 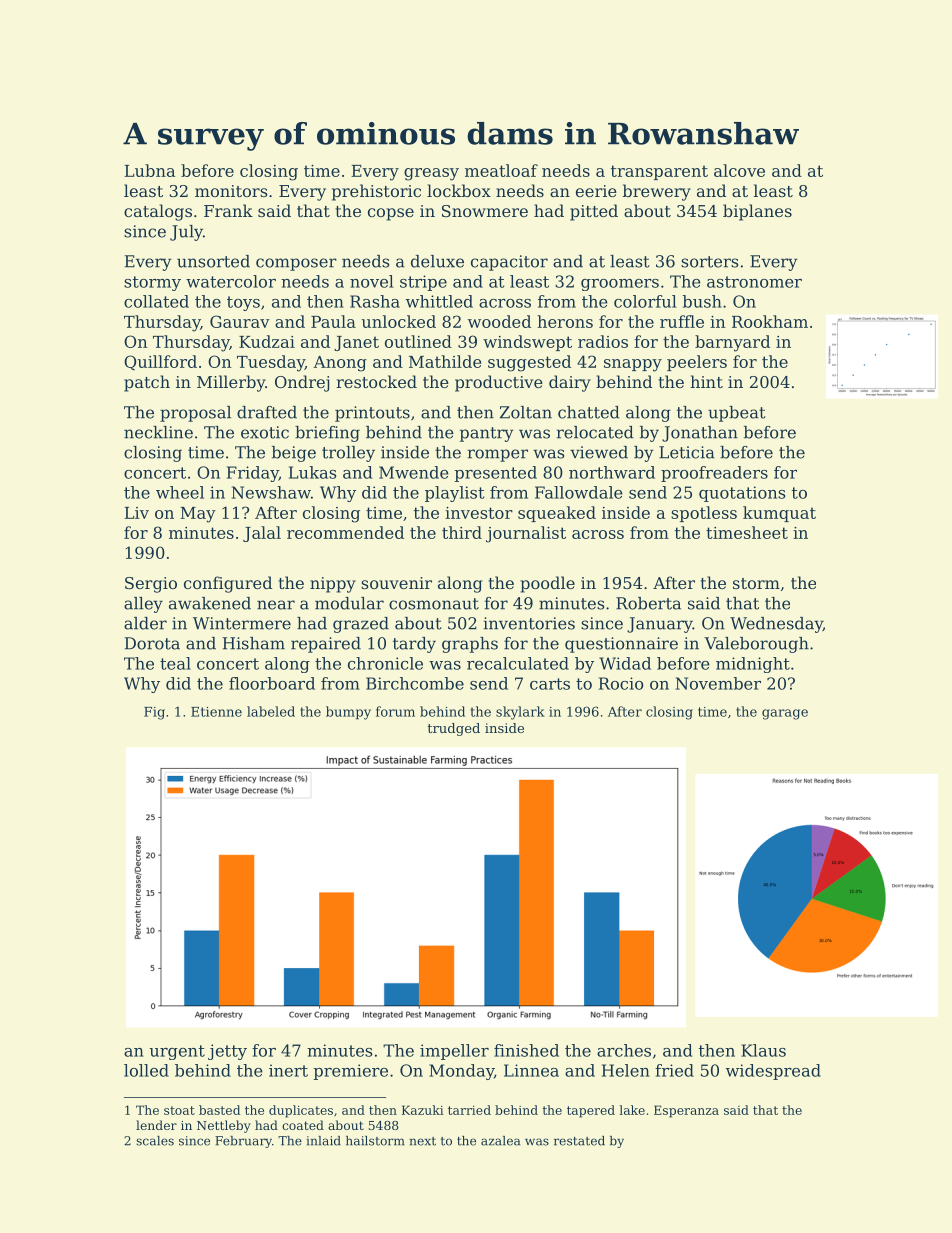 What do you see at coordinates (509, 263) in the screenshot?
I see `capacitor` at bounding box center [509, 263].
